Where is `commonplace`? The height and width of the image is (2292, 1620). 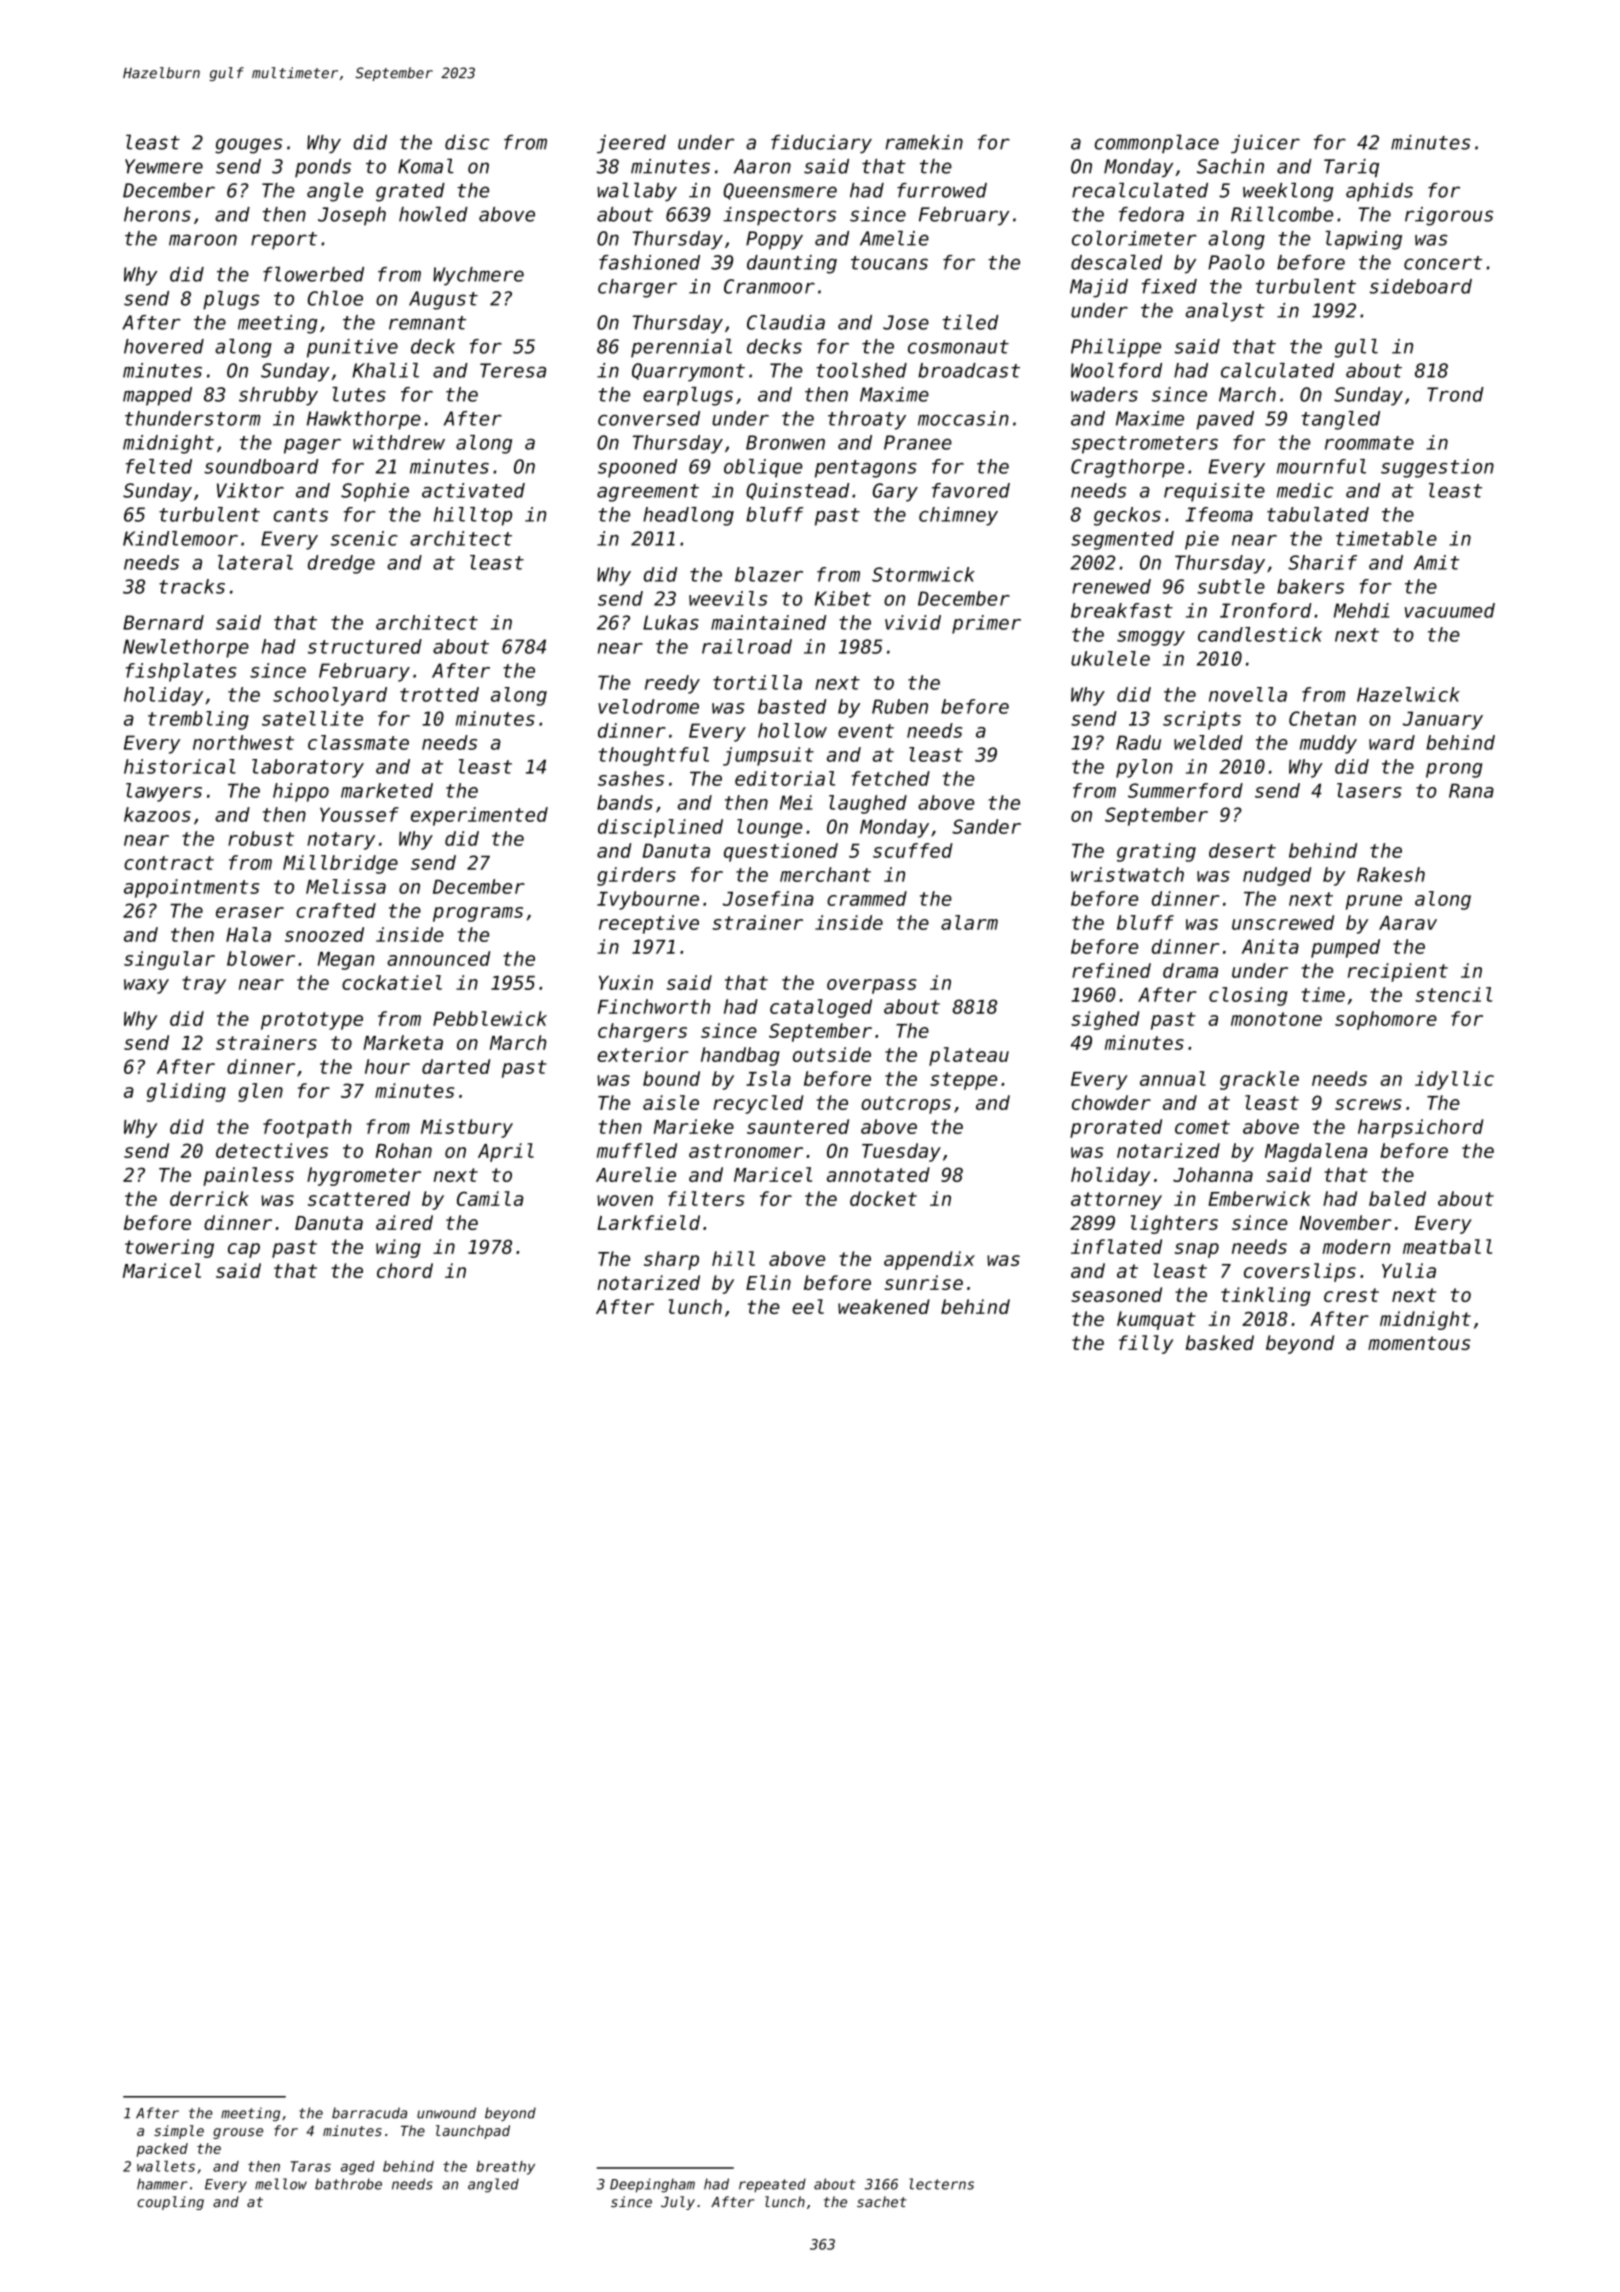 commonplace is located at coordinates (1157, 143).
